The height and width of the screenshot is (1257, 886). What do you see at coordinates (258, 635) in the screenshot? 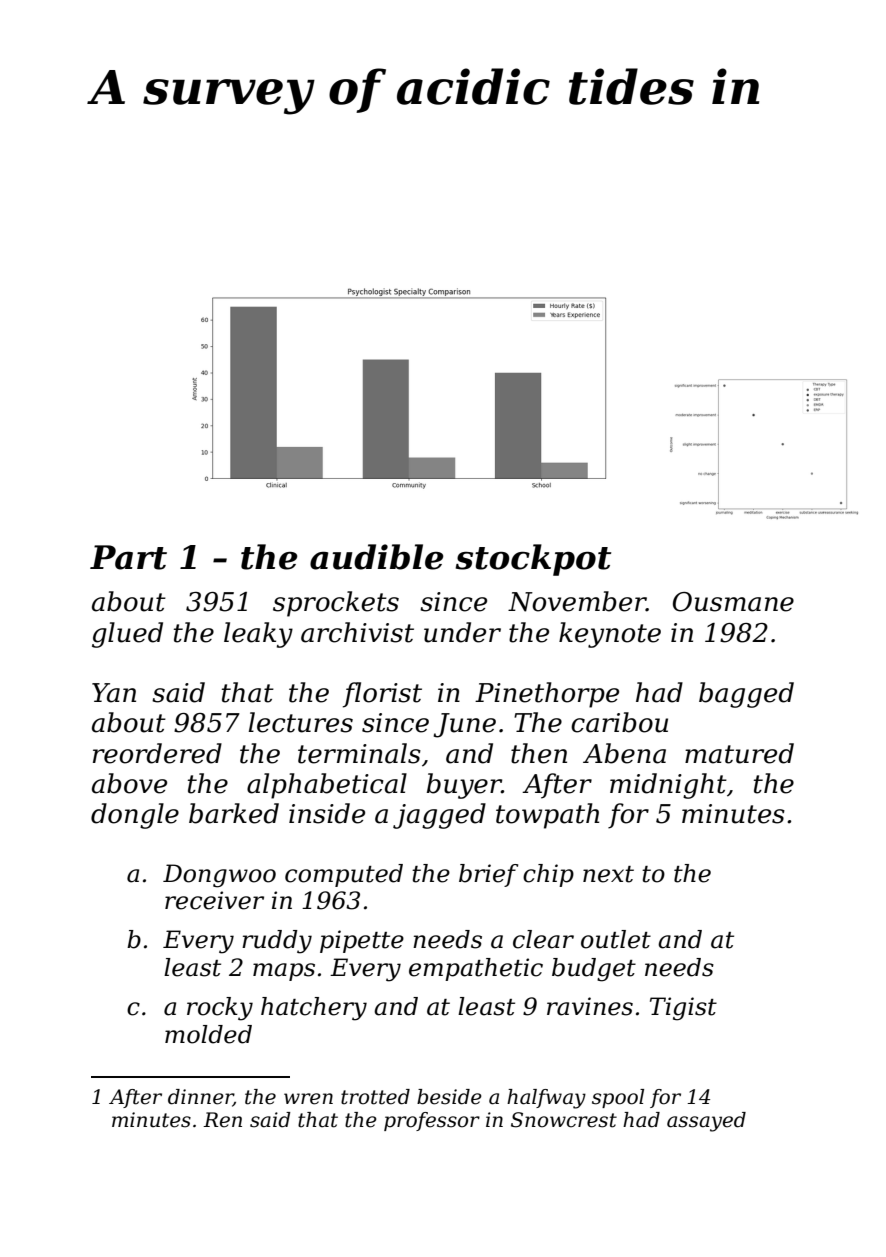
I see `leaky` at bounding box center [258, 635].
